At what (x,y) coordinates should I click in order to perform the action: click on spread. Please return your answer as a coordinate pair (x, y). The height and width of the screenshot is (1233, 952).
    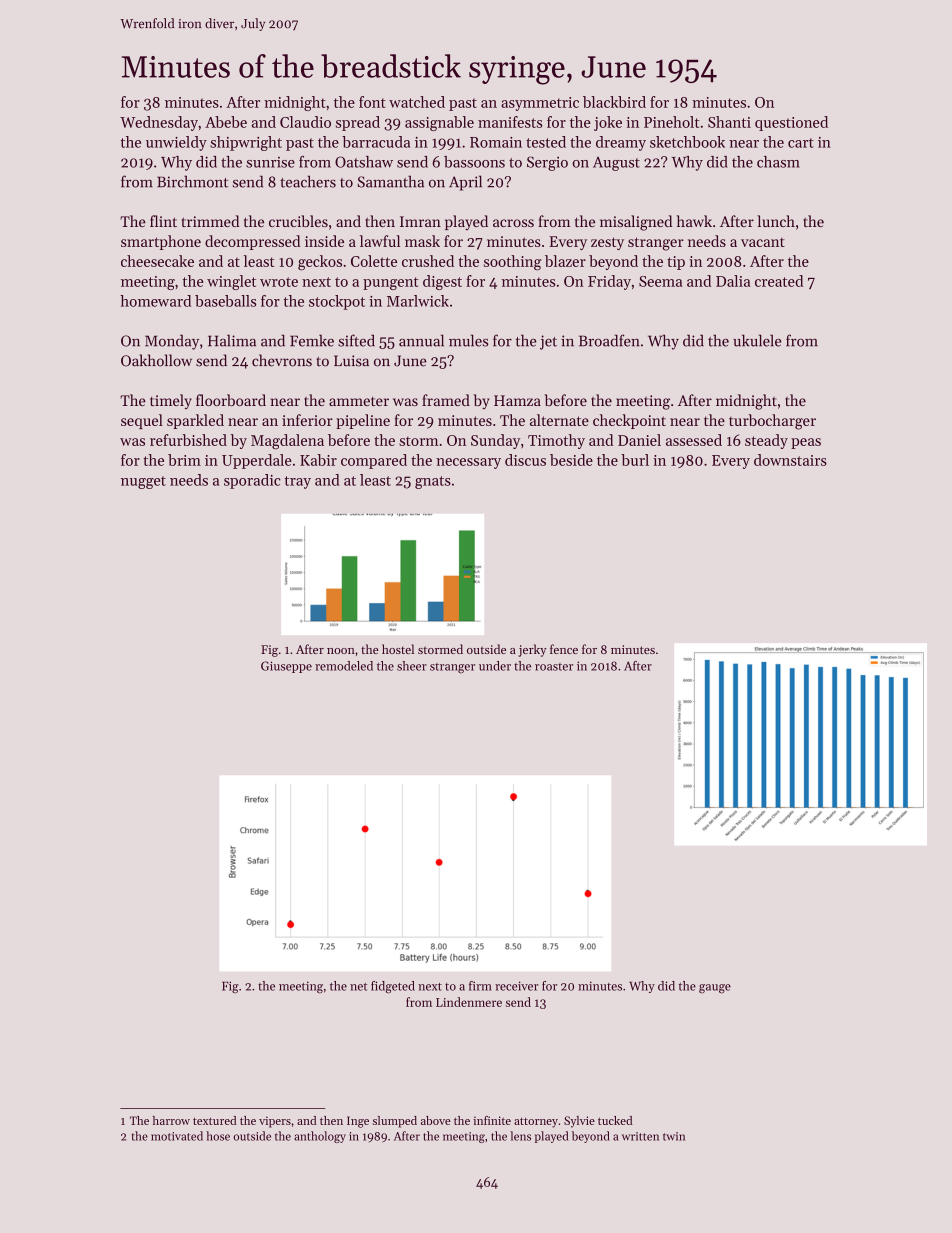
    Looking at the image, I should click on (358, 123).
